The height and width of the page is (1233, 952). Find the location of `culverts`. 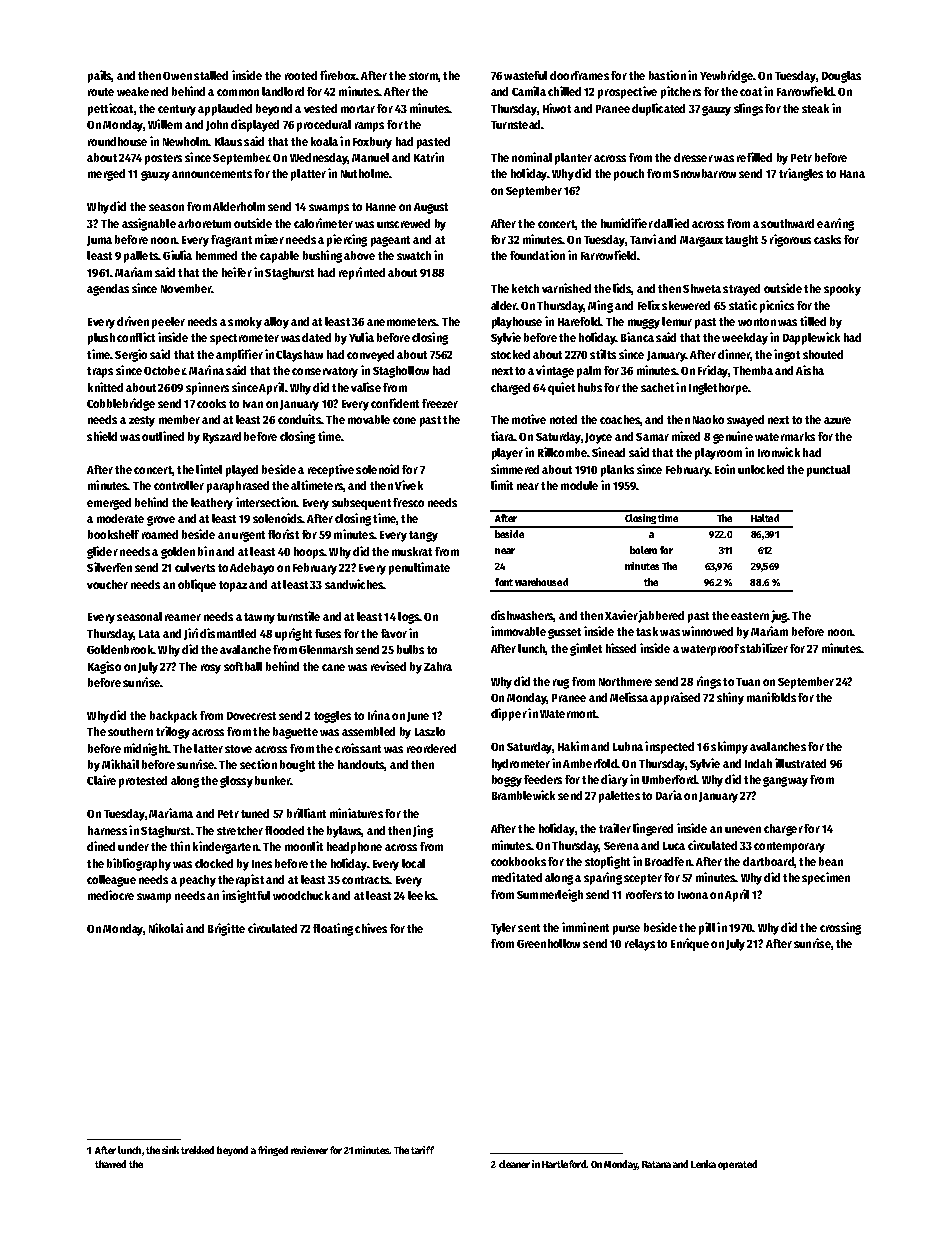

culverts is located at coordinates (195, 567).
